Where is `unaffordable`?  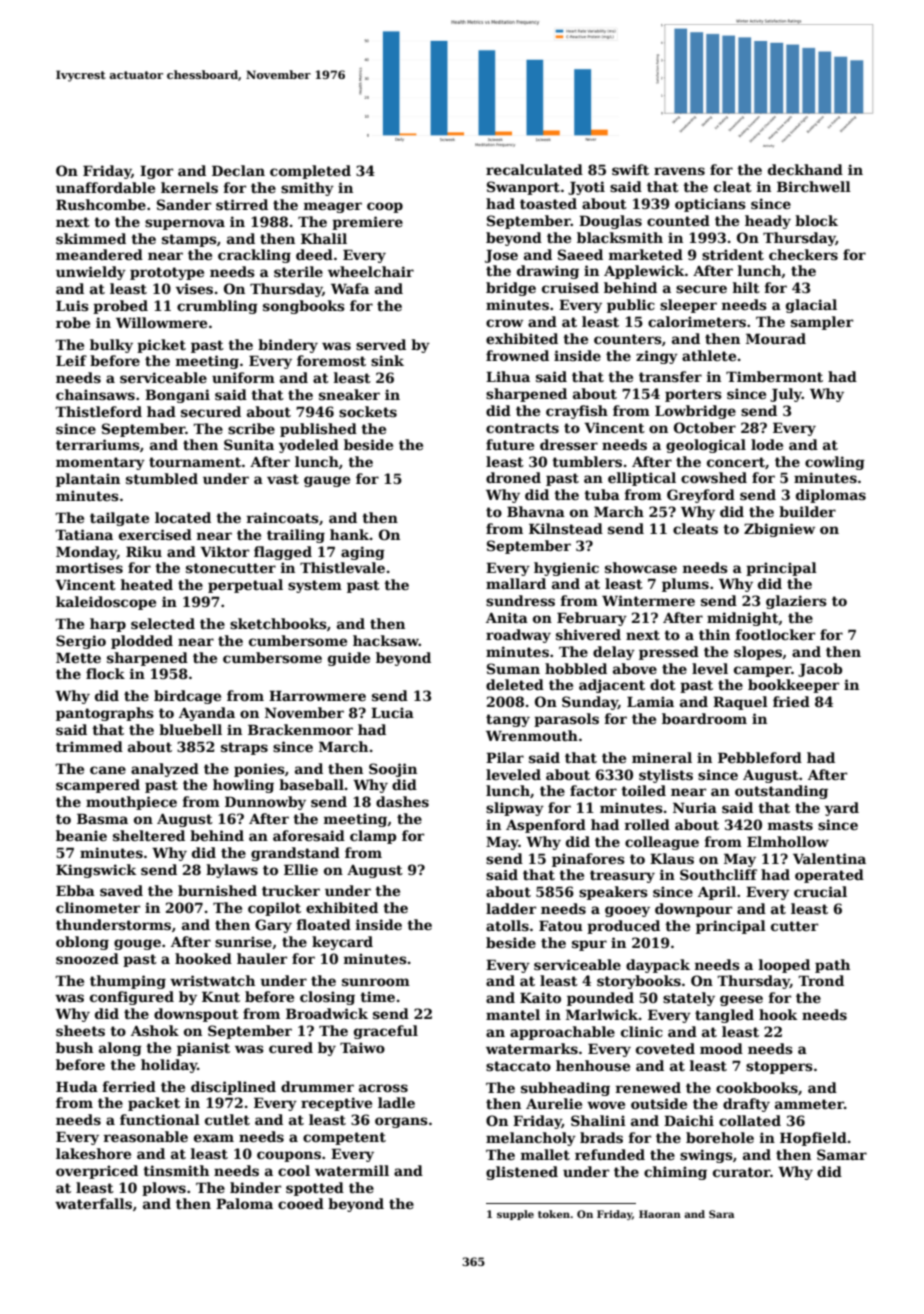 unaffordable is located at coordinates (105, 187).
